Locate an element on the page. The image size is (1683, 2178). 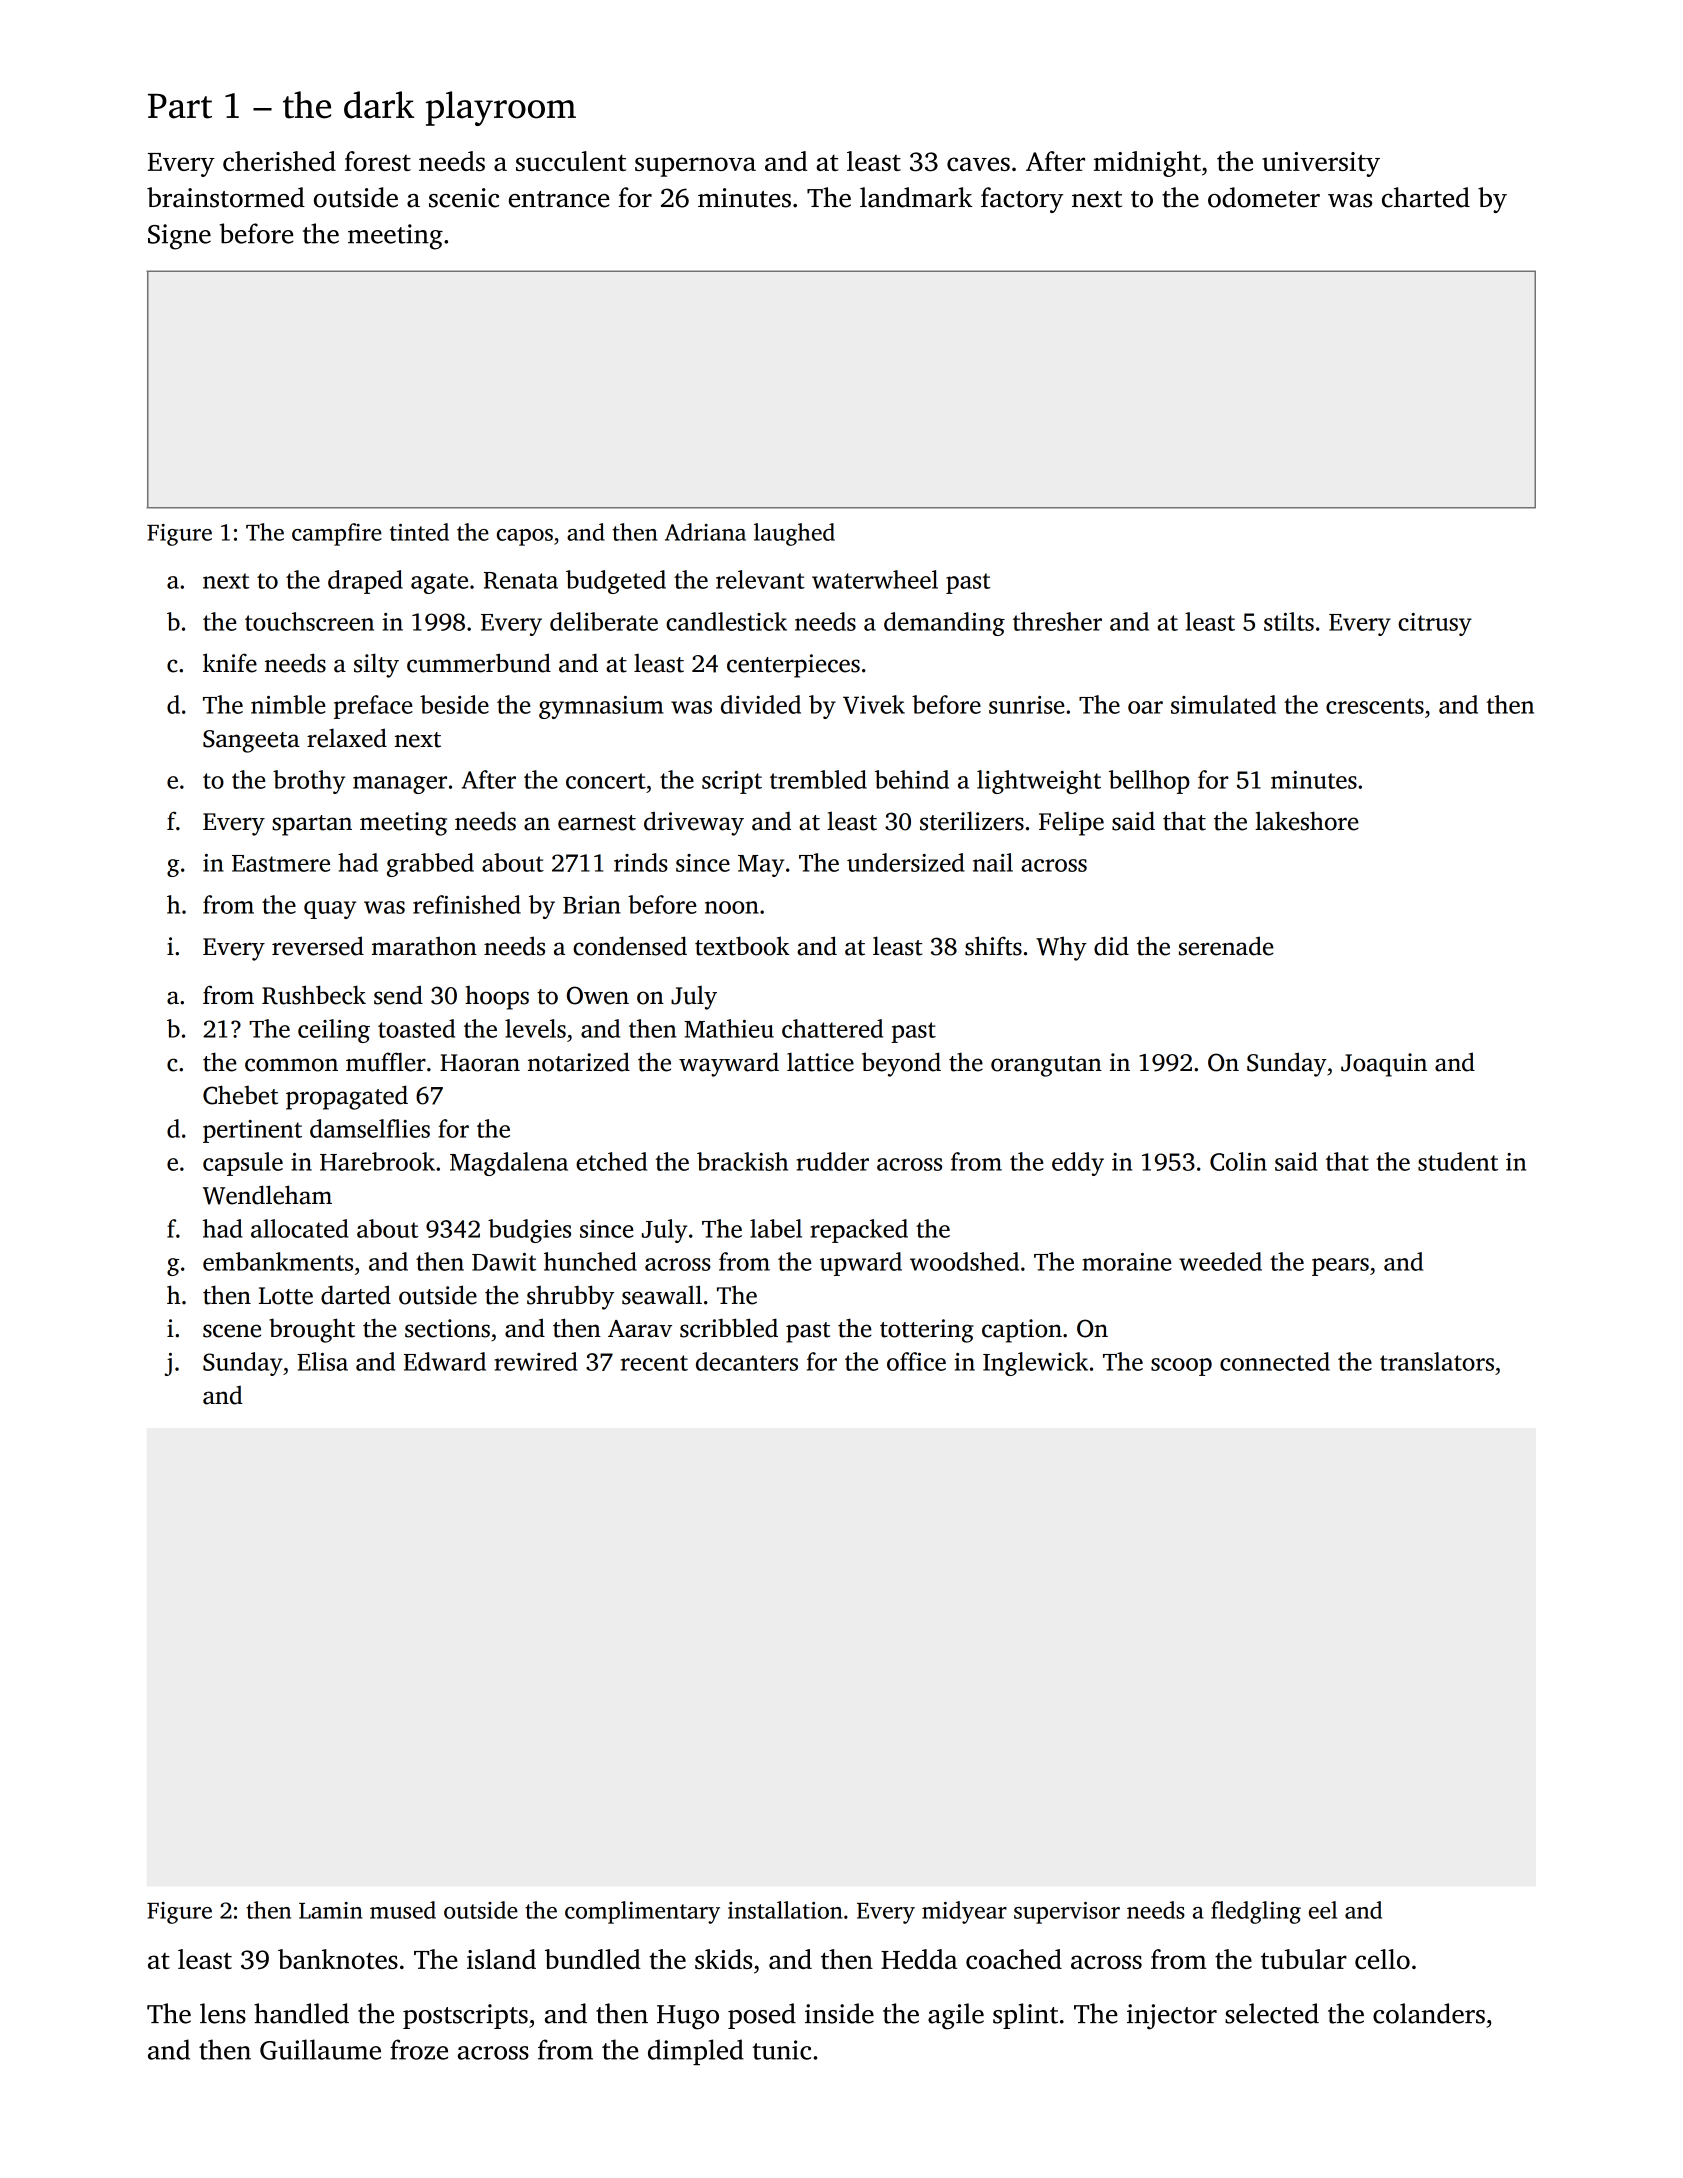
caves is located at coordinates (978, 164).
